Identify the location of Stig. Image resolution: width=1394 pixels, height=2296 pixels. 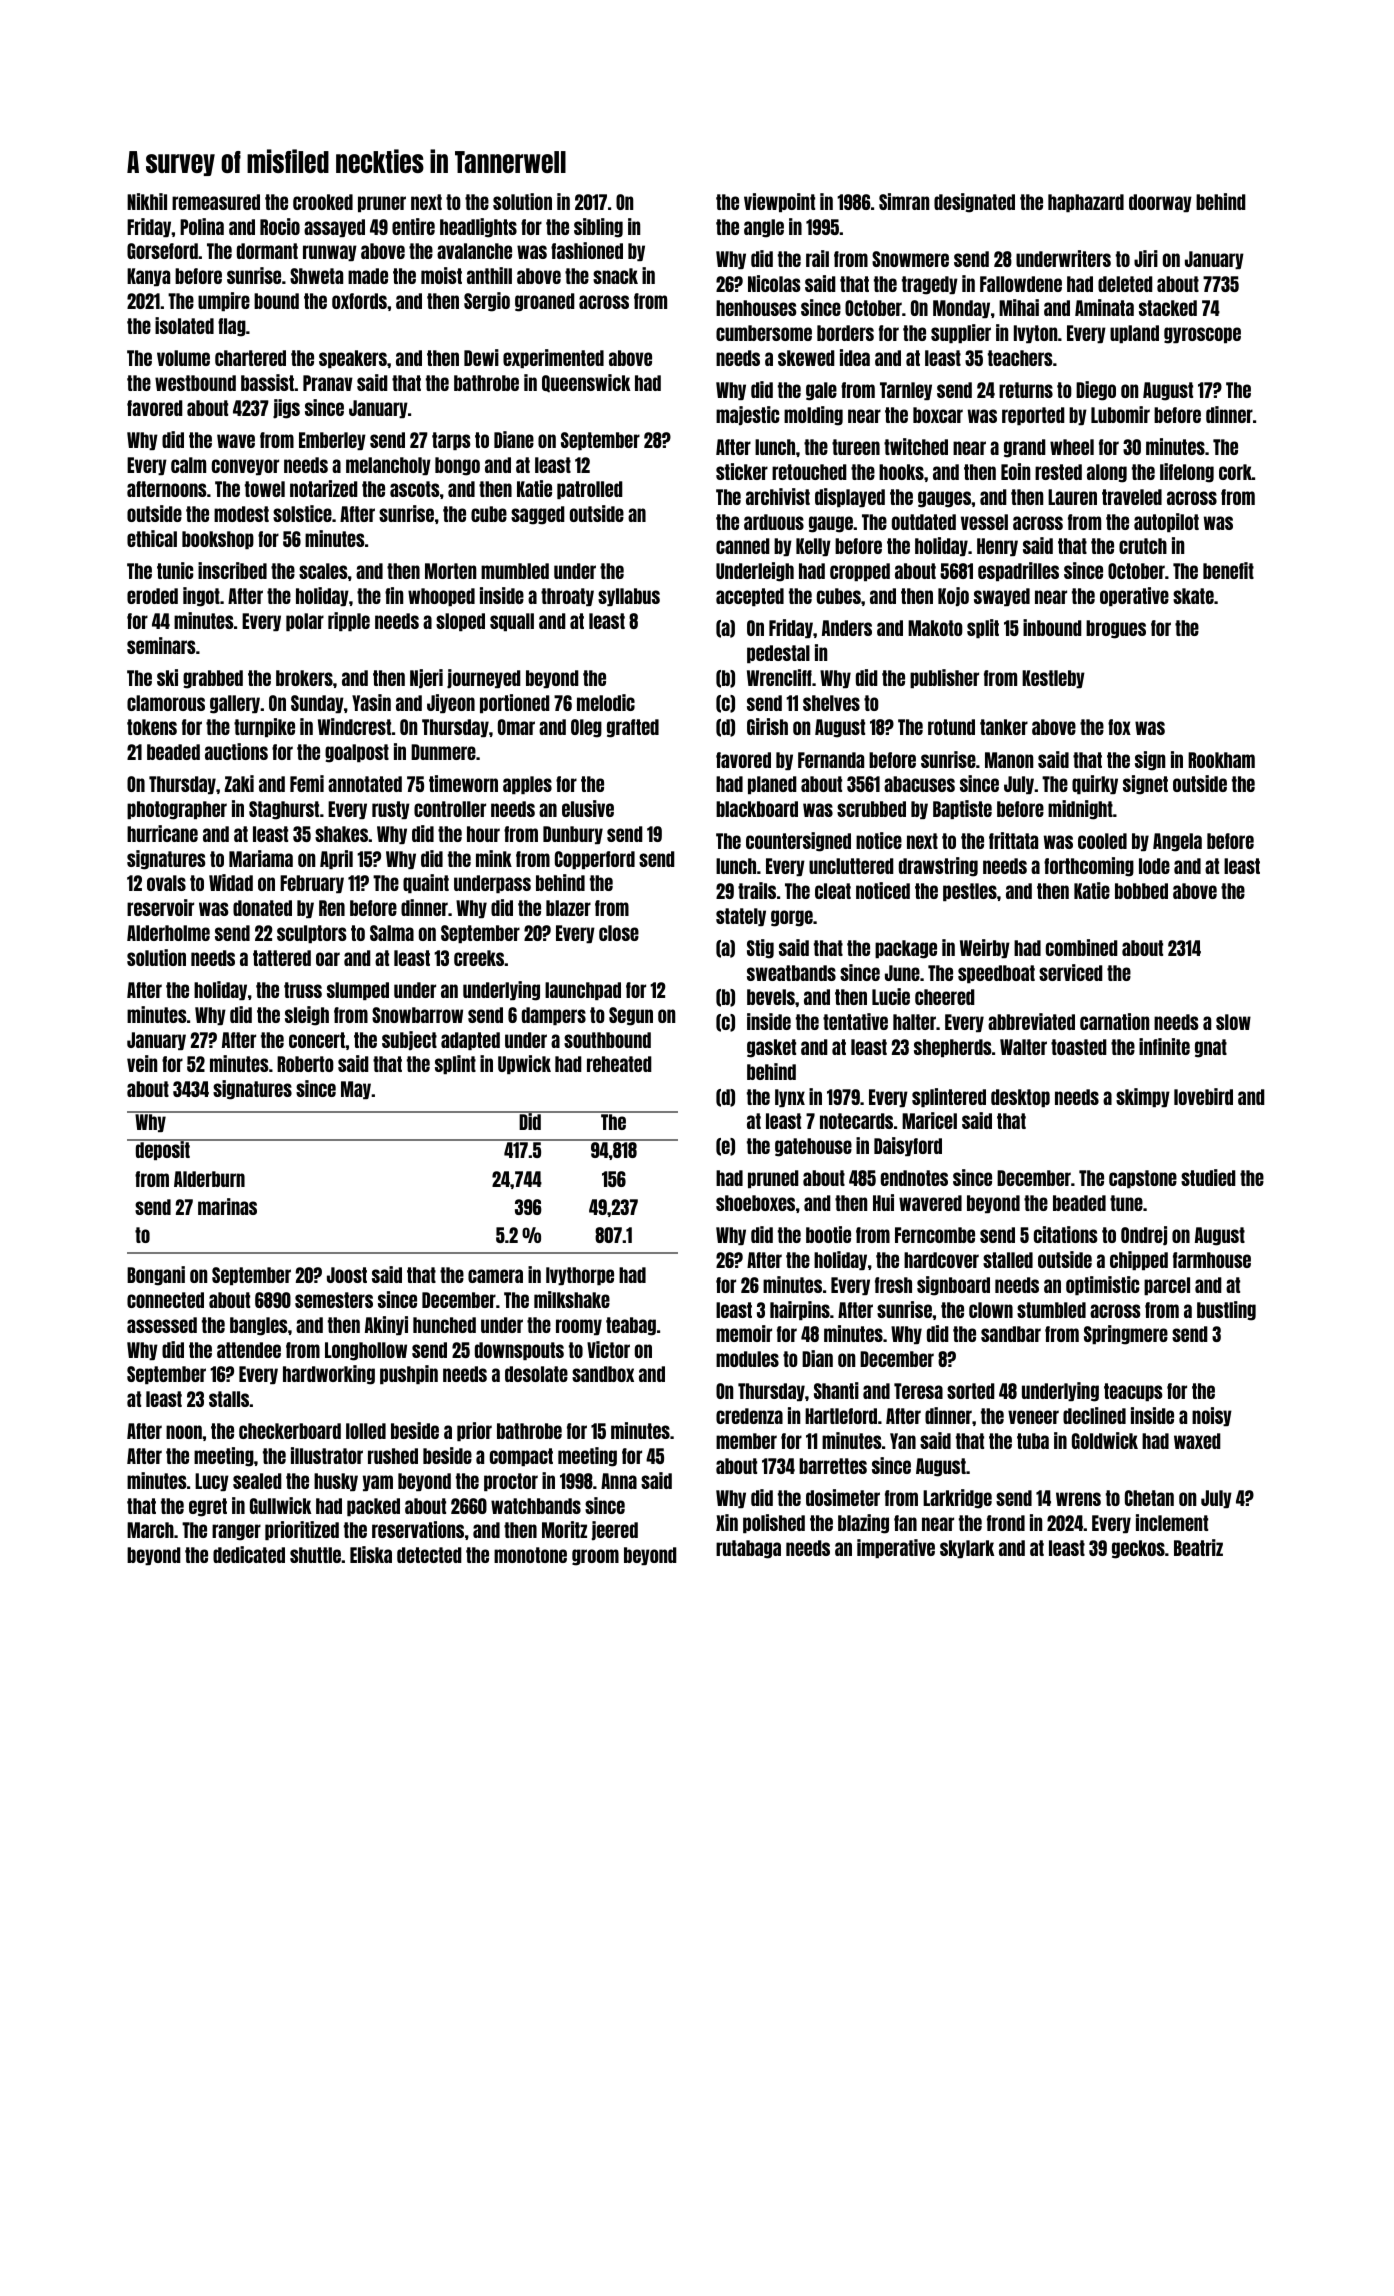
(760, 949).
